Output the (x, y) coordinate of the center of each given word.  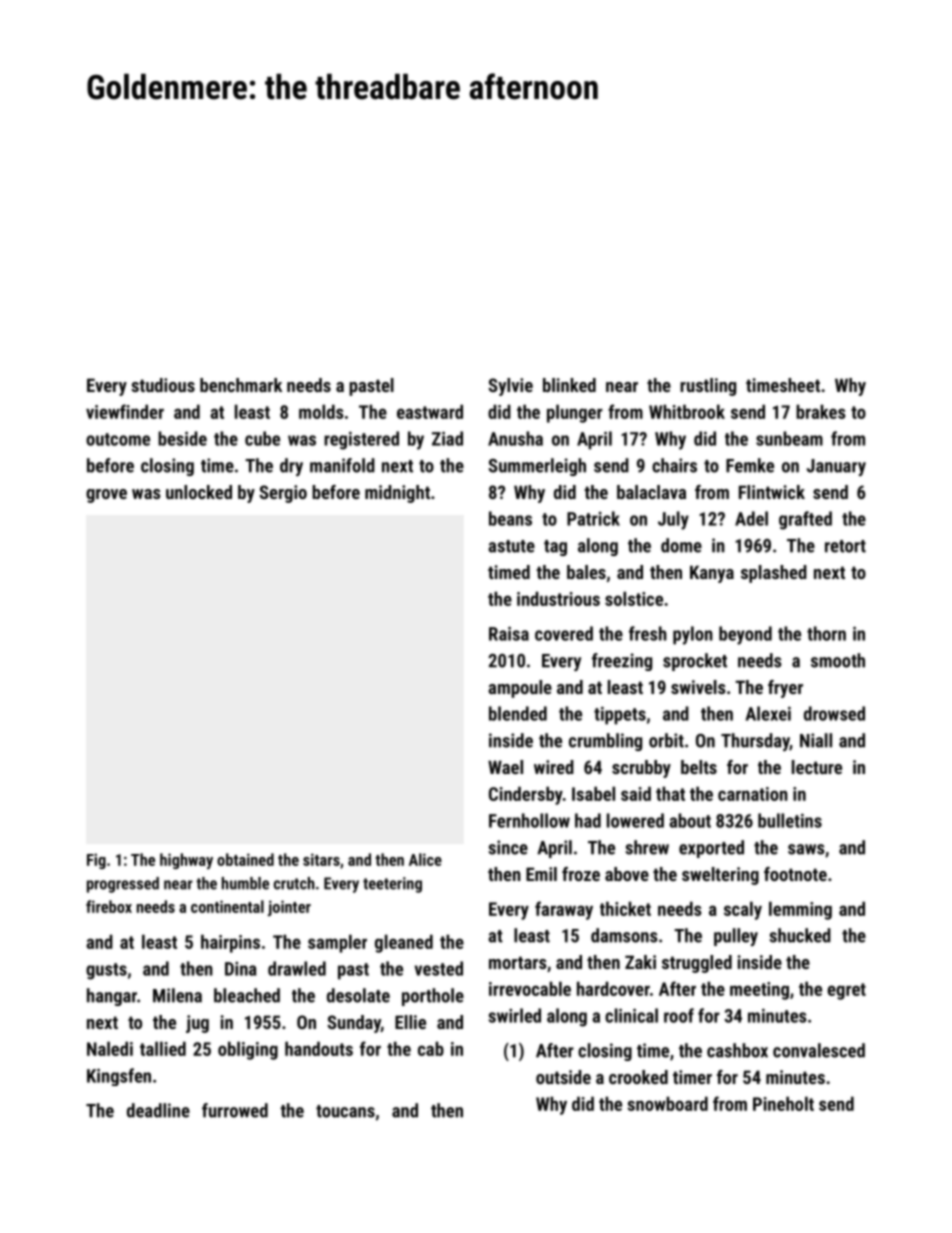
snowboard (667, 1103)
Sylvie (510, 387)
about (690, 820)
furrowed (235, 1110)
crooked (638, 1077)
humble (245, 883)
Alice (425, 859)
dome (681, 545)
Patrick (593, 518)
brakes (821, 411)
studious (163, 385)
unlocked (199, 492)
